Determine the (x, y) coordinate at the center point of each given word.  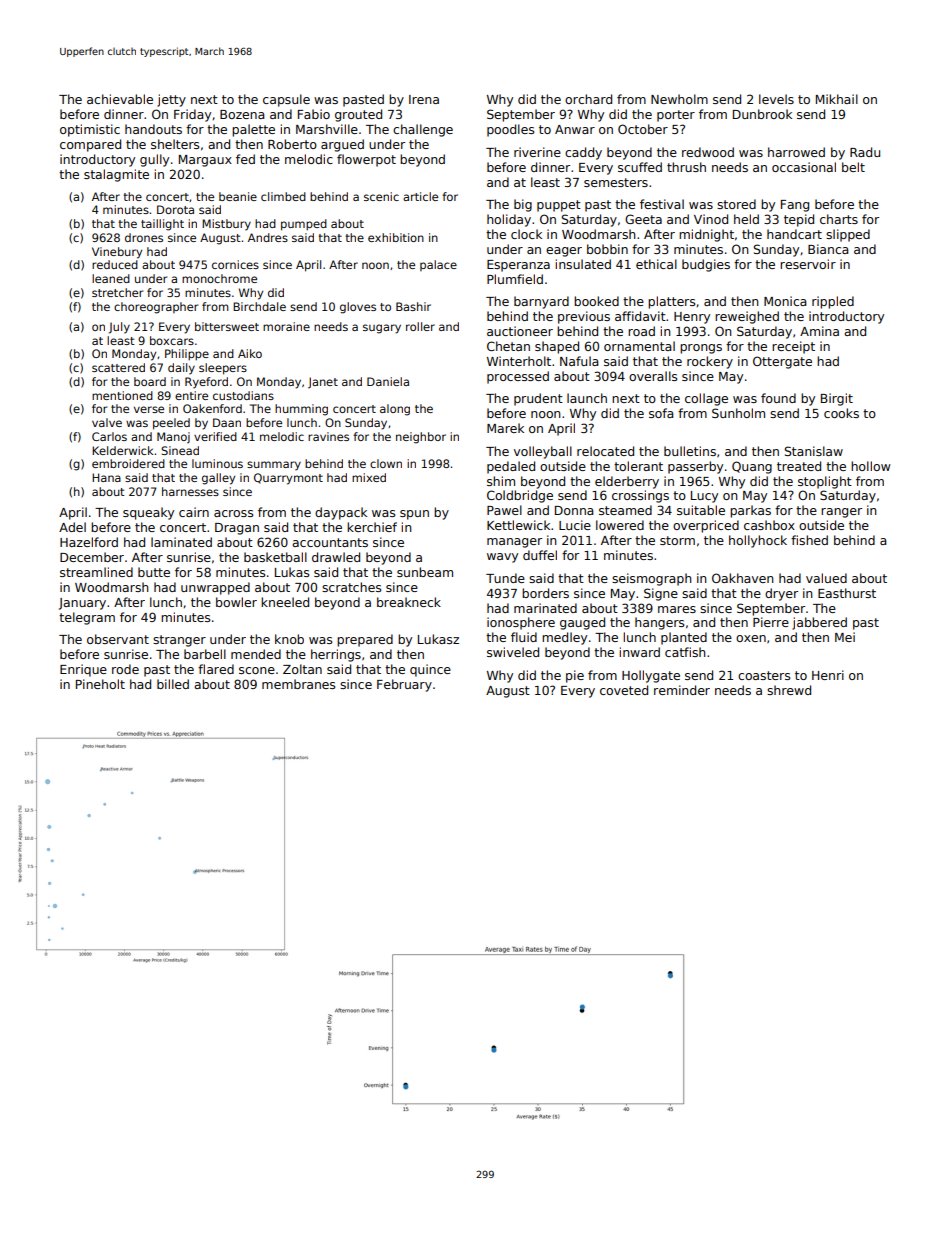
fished (809, 540)
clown (386, 463)
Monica (785, 301)
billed (173, 684)
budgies (706, 265)
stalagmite (116, 175)
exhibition (396, 237)
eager (564, 252)
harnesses (190, 491)
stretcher (117, 292)
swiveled (513, 652)
